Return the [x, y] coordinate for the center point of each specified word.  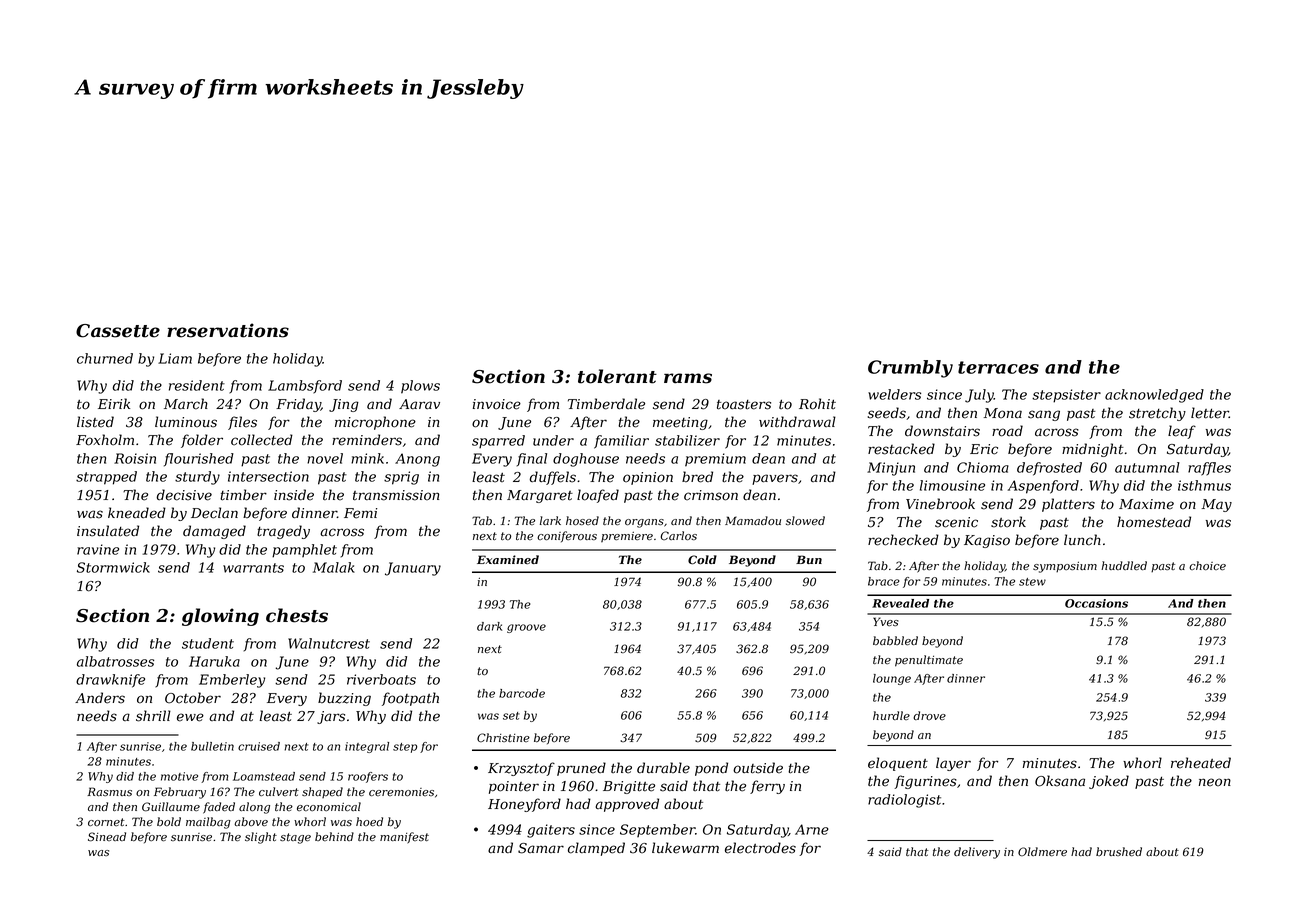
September [657, 830]
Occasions [1096, 603]
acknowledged [1154, 396]
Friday [298, 405]
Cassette [118, 331]
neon [1215, 782]
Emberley [232, 681]
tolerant [617, 376]
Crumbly [910, 369]
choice [1207, 566]
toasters [744, 405]
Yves [886, 621]
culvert [279, 791]
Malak [334, 567]
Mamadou [753, 520]
